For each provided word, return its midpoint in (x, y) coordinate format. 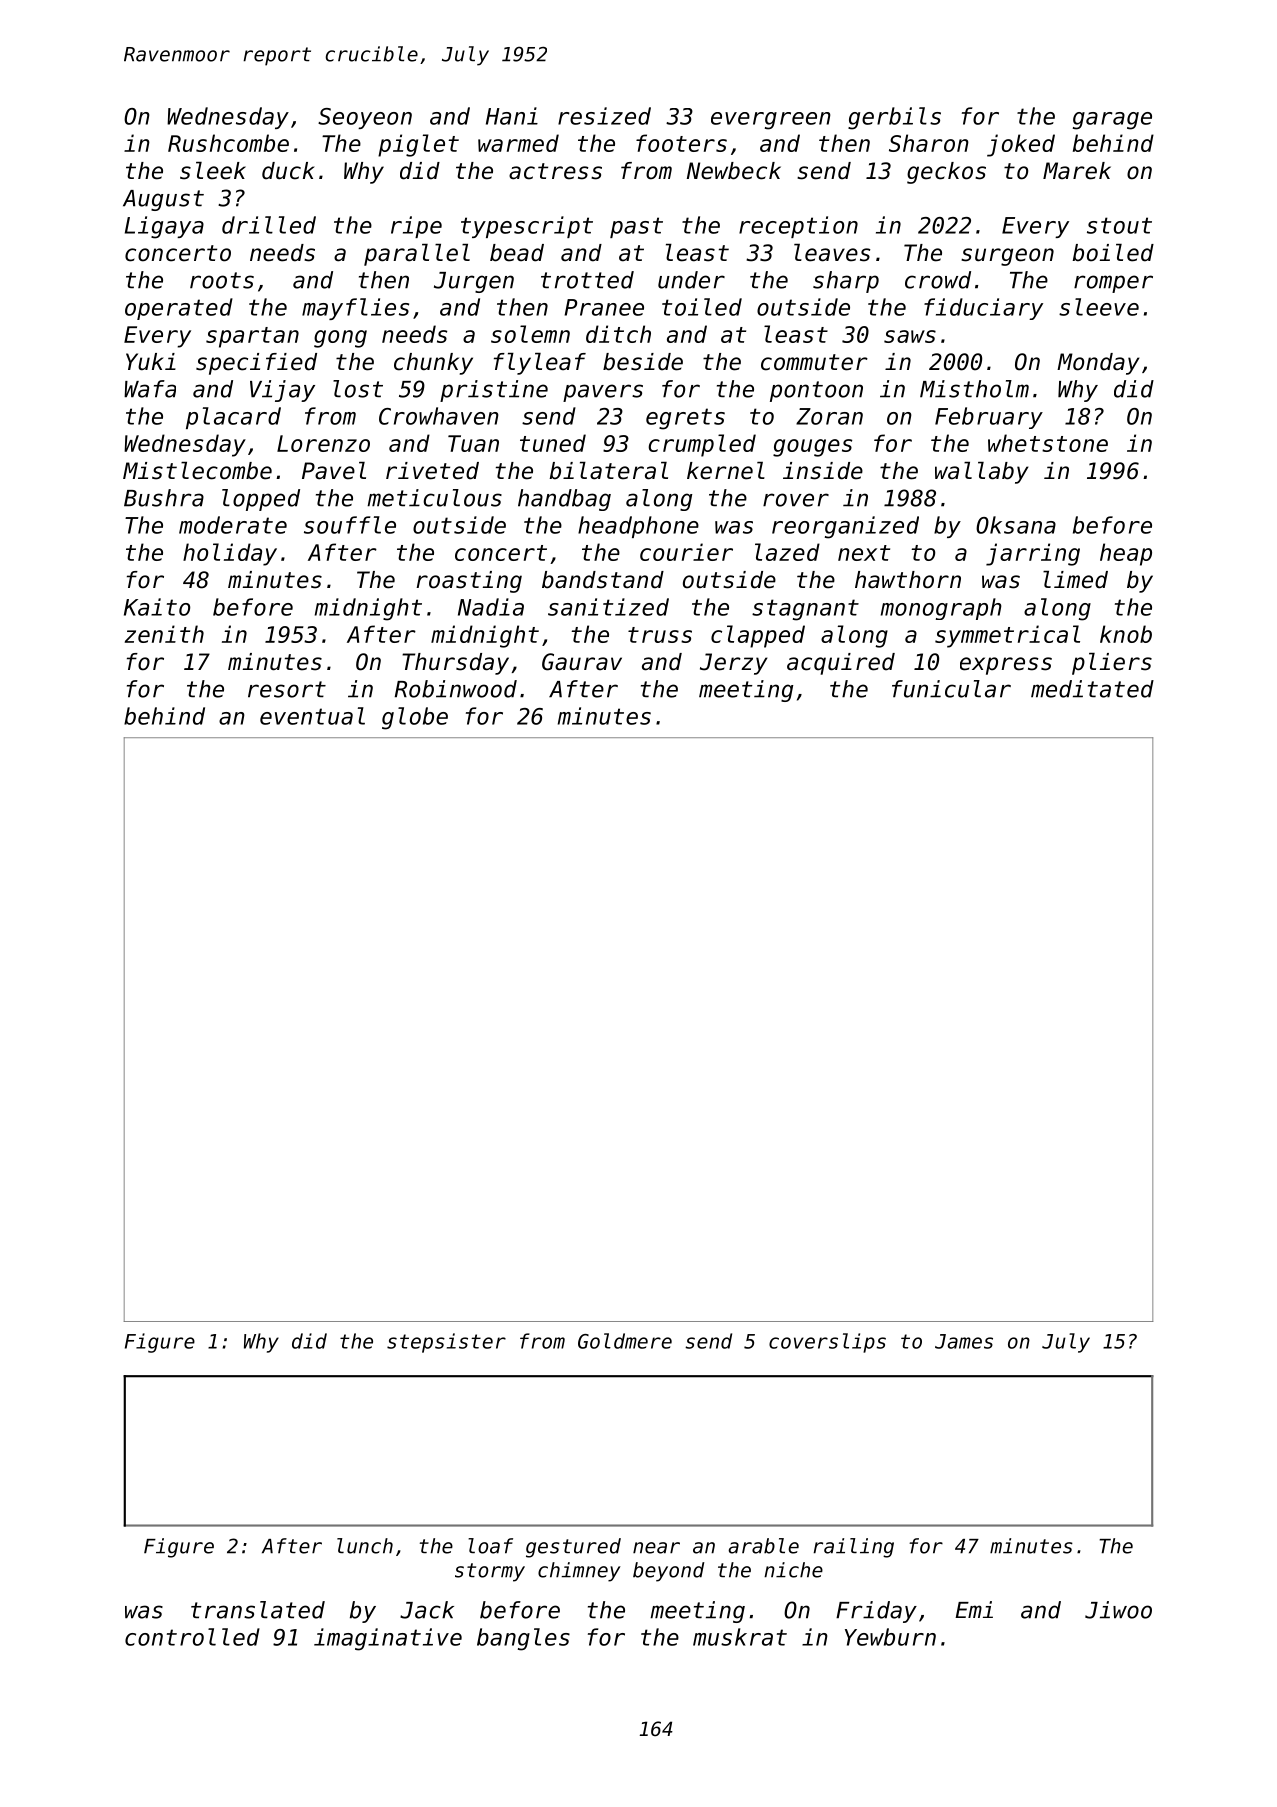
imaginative (388, 1639)
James (964, 1341)
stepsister (446, 1343)
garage (1112, 121)
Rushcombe (228, 143)
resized (604, 116)
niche (793, 1570)
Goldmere (625, 1341)
